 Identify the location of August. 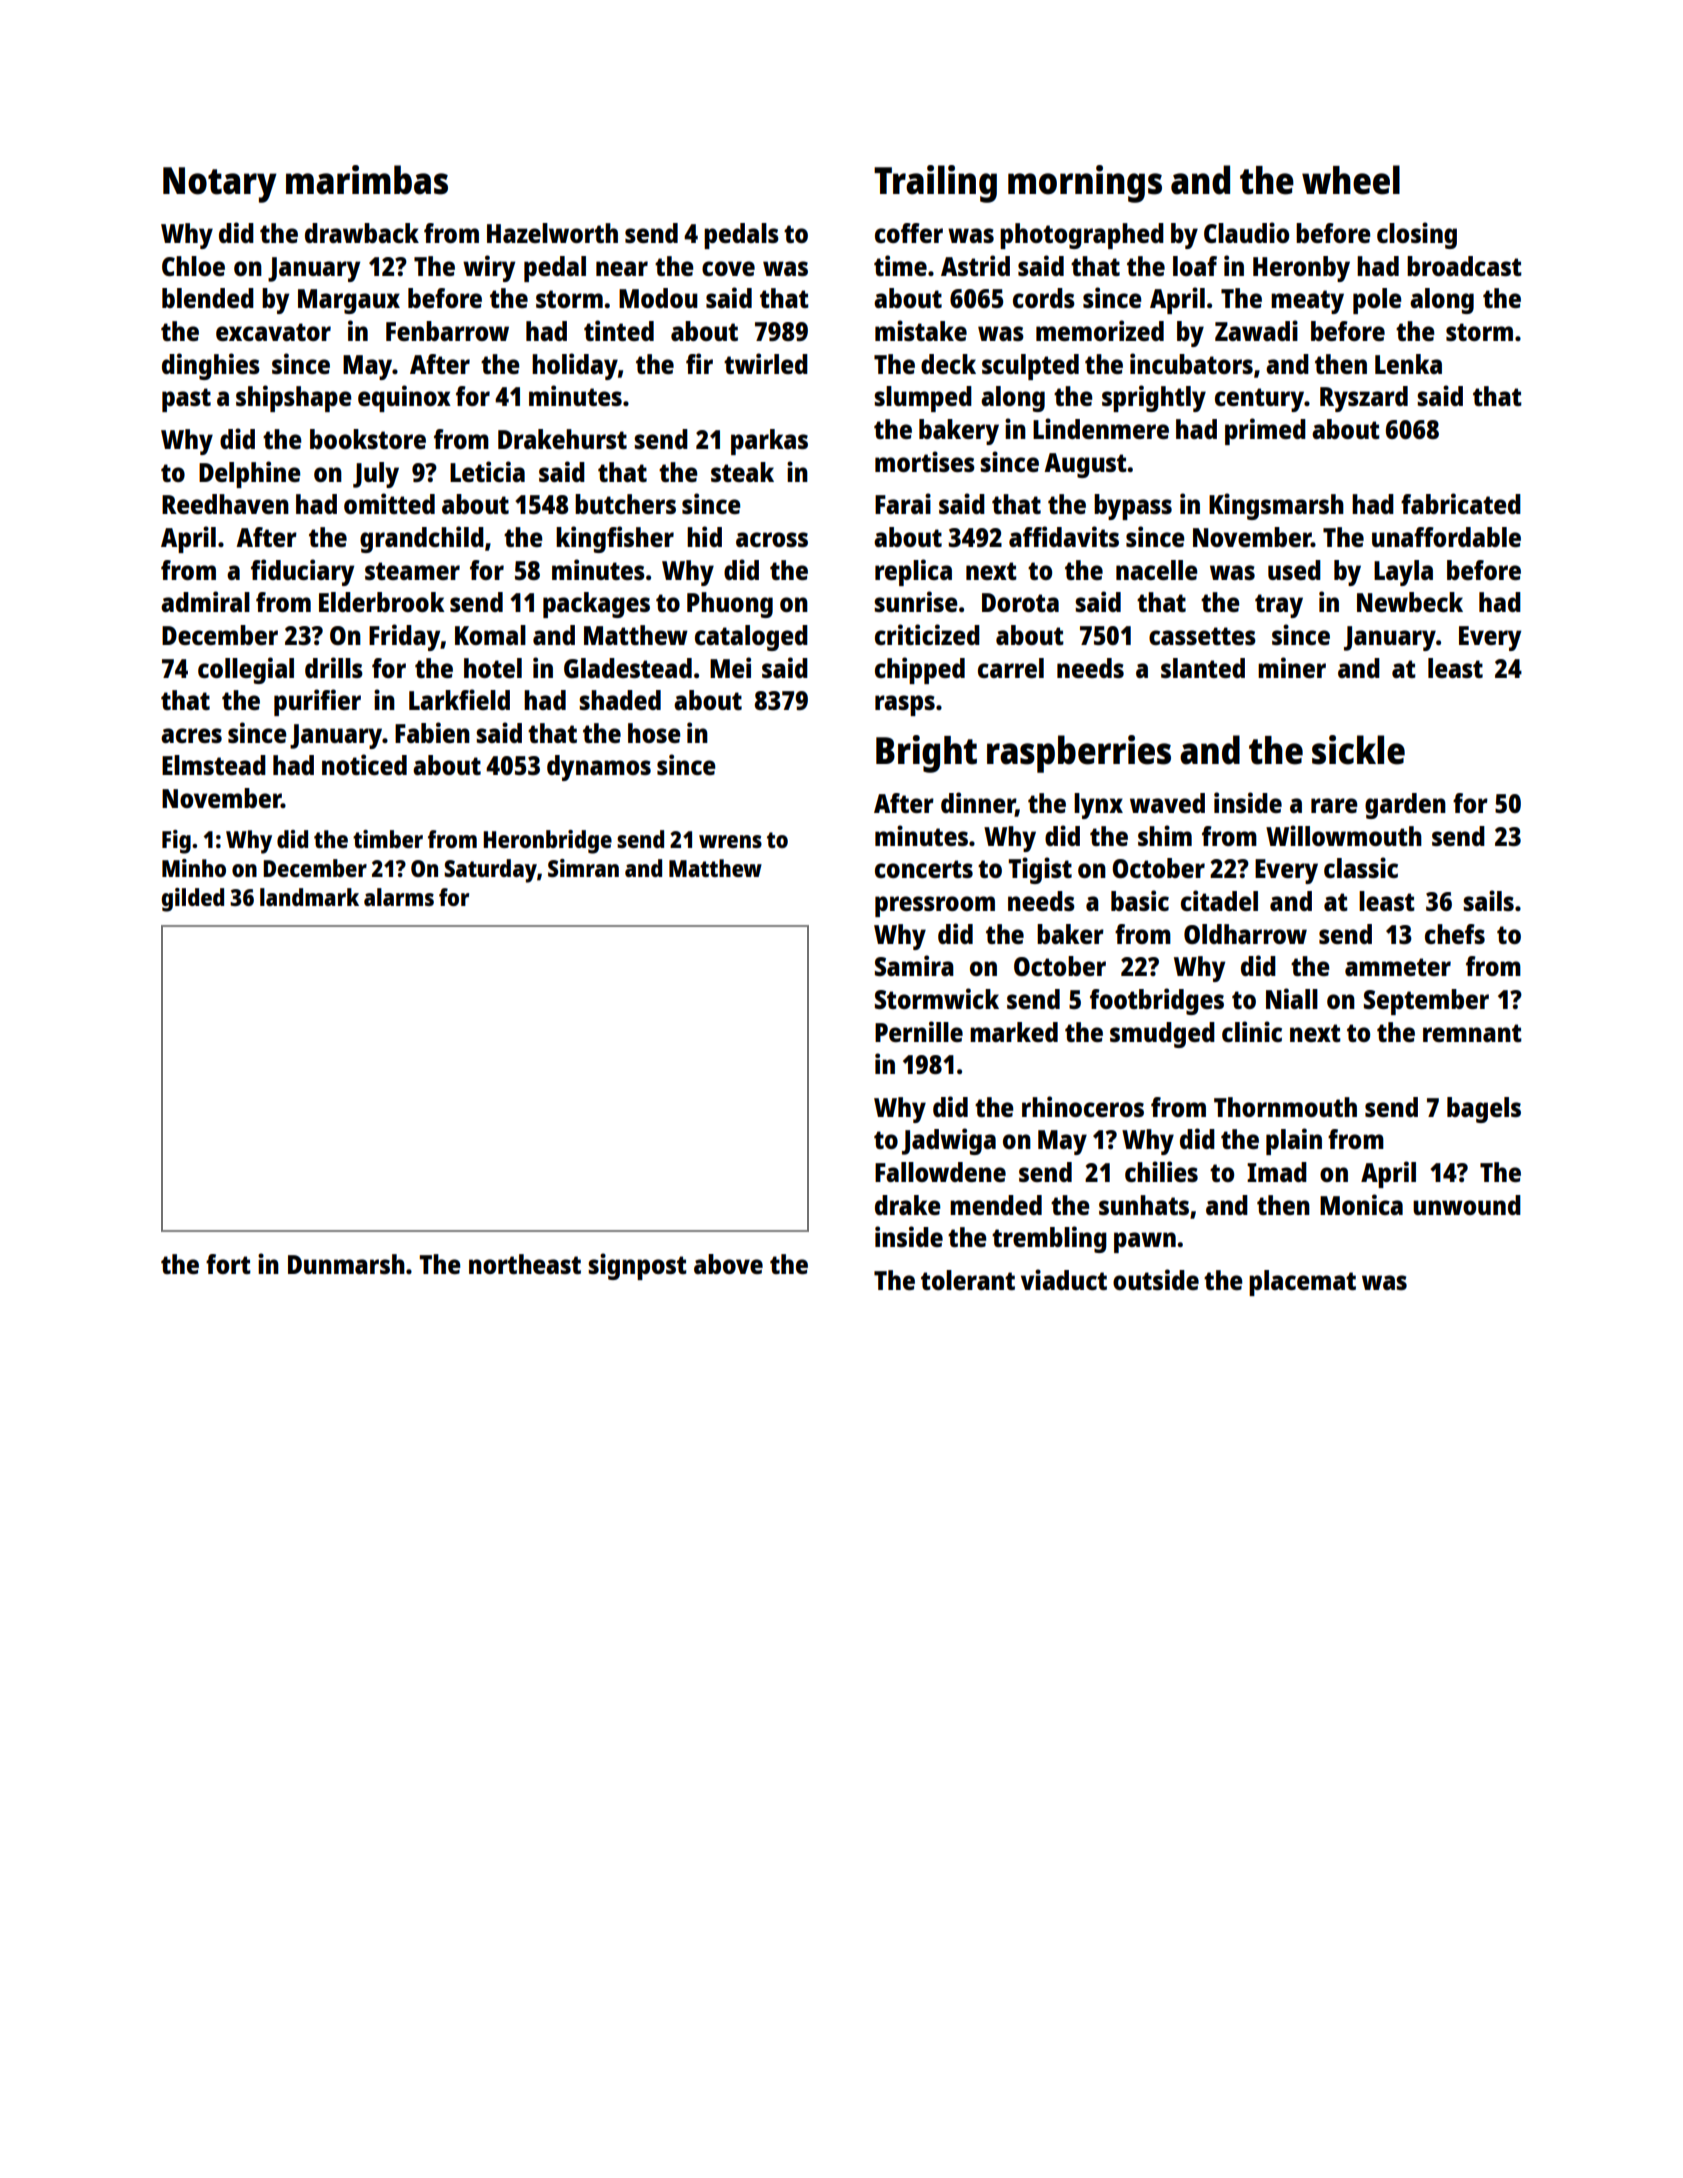
(1085, 465).
